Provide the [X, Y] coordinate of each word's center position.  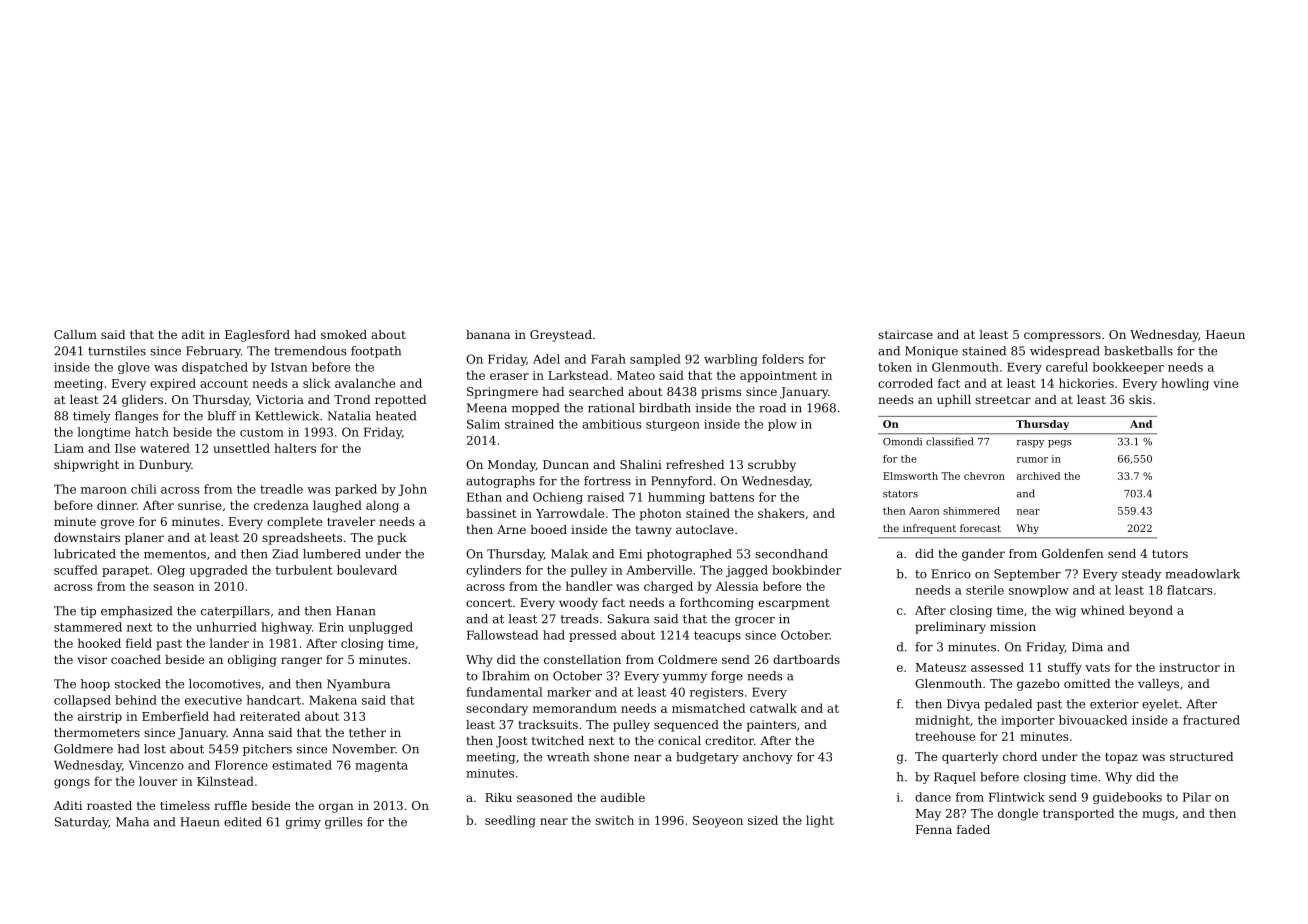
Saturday [81, 823]
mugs [1158, 816]
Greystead [561, 336]
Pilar [1197, 797]
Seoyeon [718, 822]
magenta [381, 766]
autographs [500, 482]
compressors [1062, 337]
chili [144, 489]
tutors [1170, 554]
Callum [75, 334]
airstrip [100, 718]
